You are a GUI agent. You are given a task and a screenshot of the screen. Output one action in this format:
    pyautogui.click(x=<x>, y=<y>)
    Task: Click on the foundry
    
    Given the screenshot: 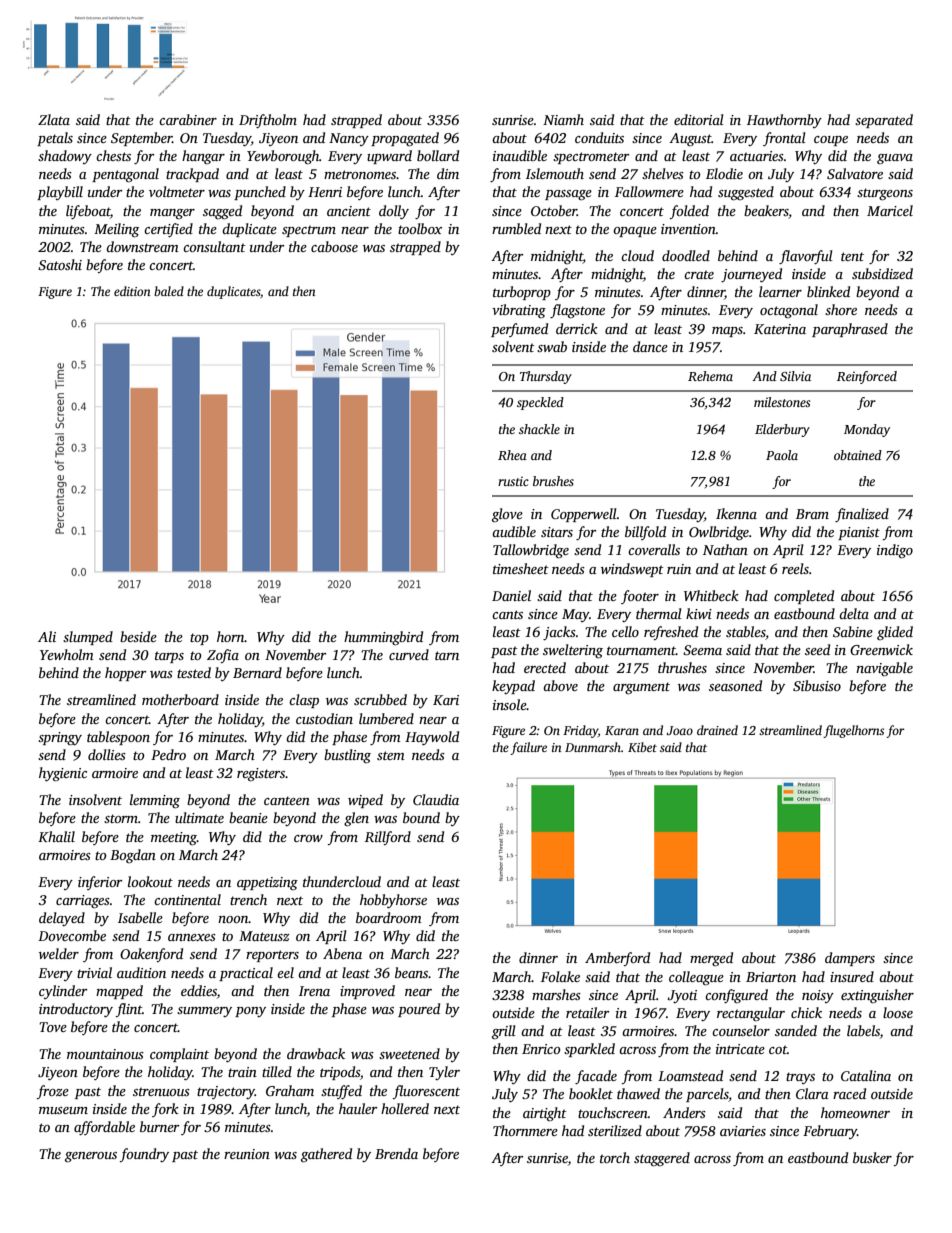 What is the action you would take?
    pyautogui.click(x=144, y=1155)
